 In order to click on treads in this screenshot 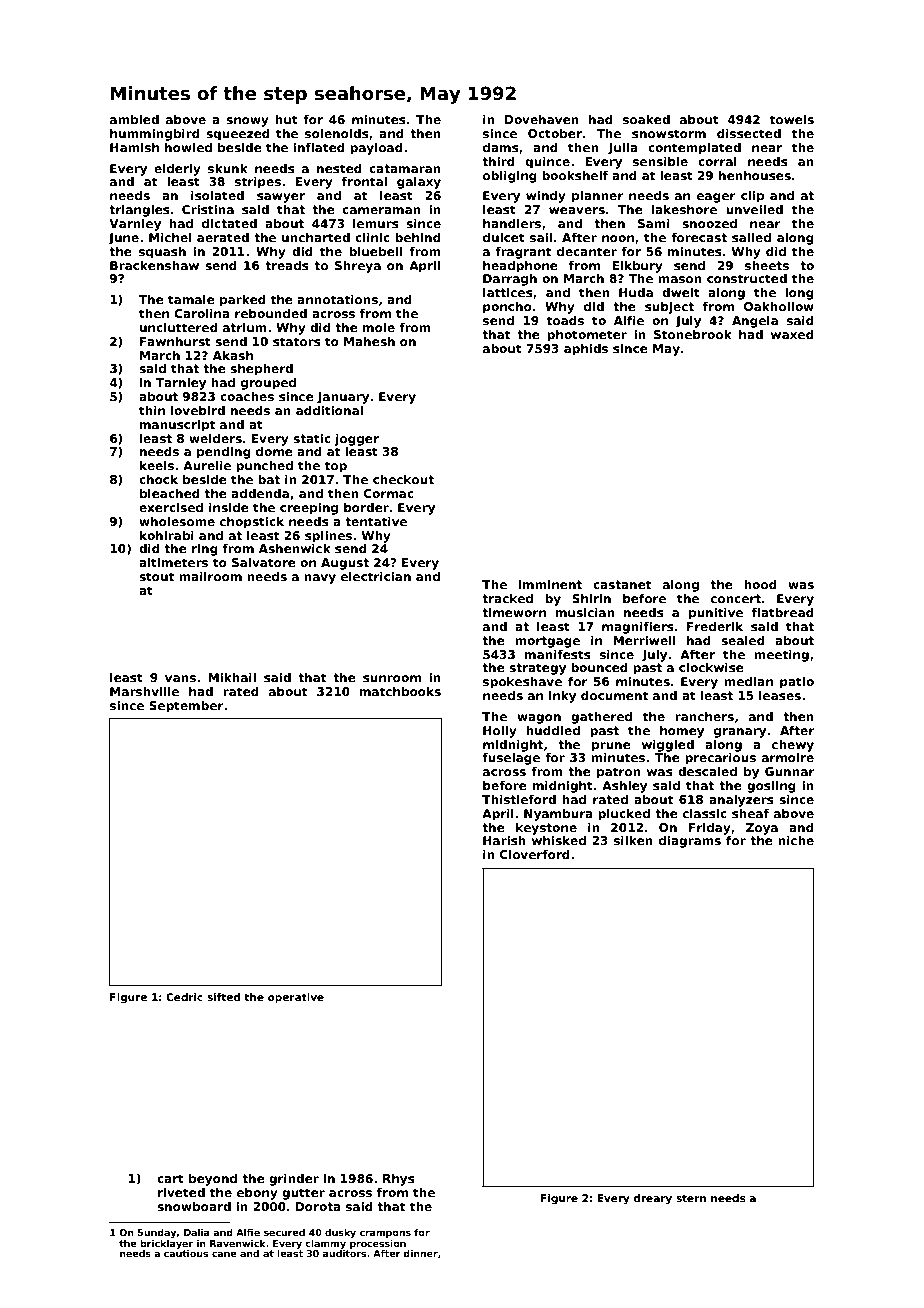, I will do `click(287, 265)`.
